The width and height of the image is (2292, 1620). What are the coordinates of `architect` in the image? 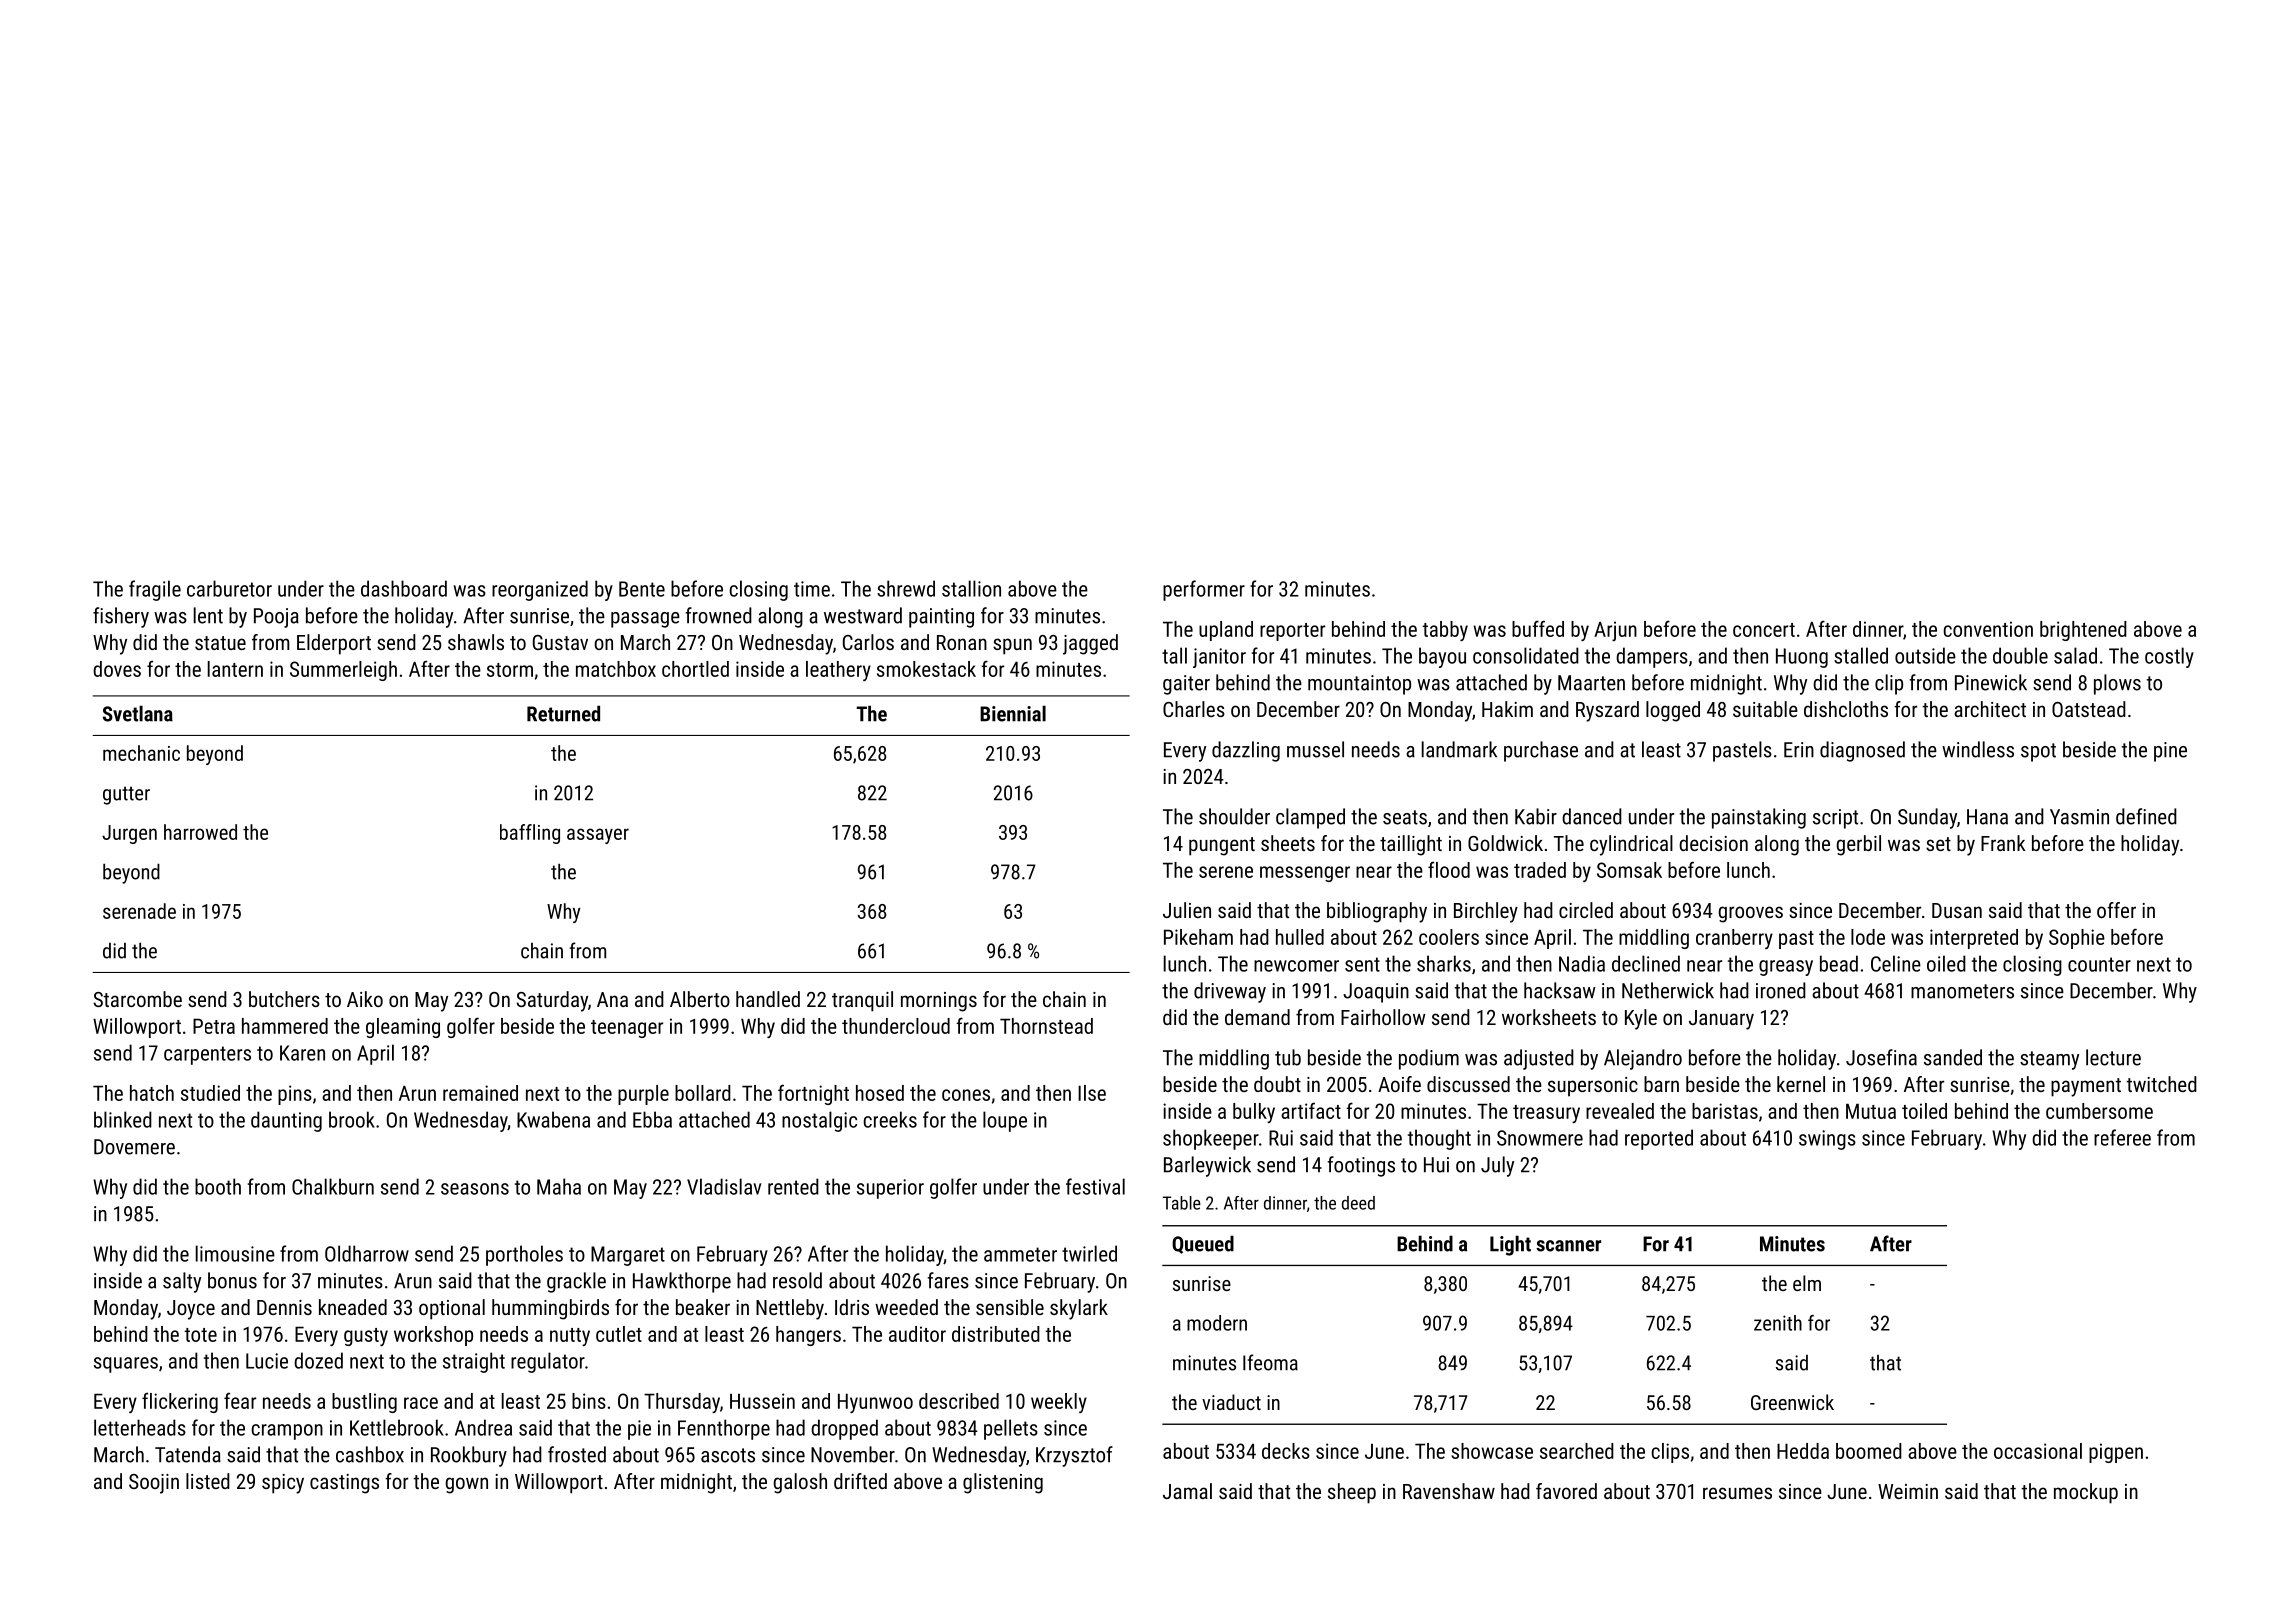 It's located at (1990, 709).
